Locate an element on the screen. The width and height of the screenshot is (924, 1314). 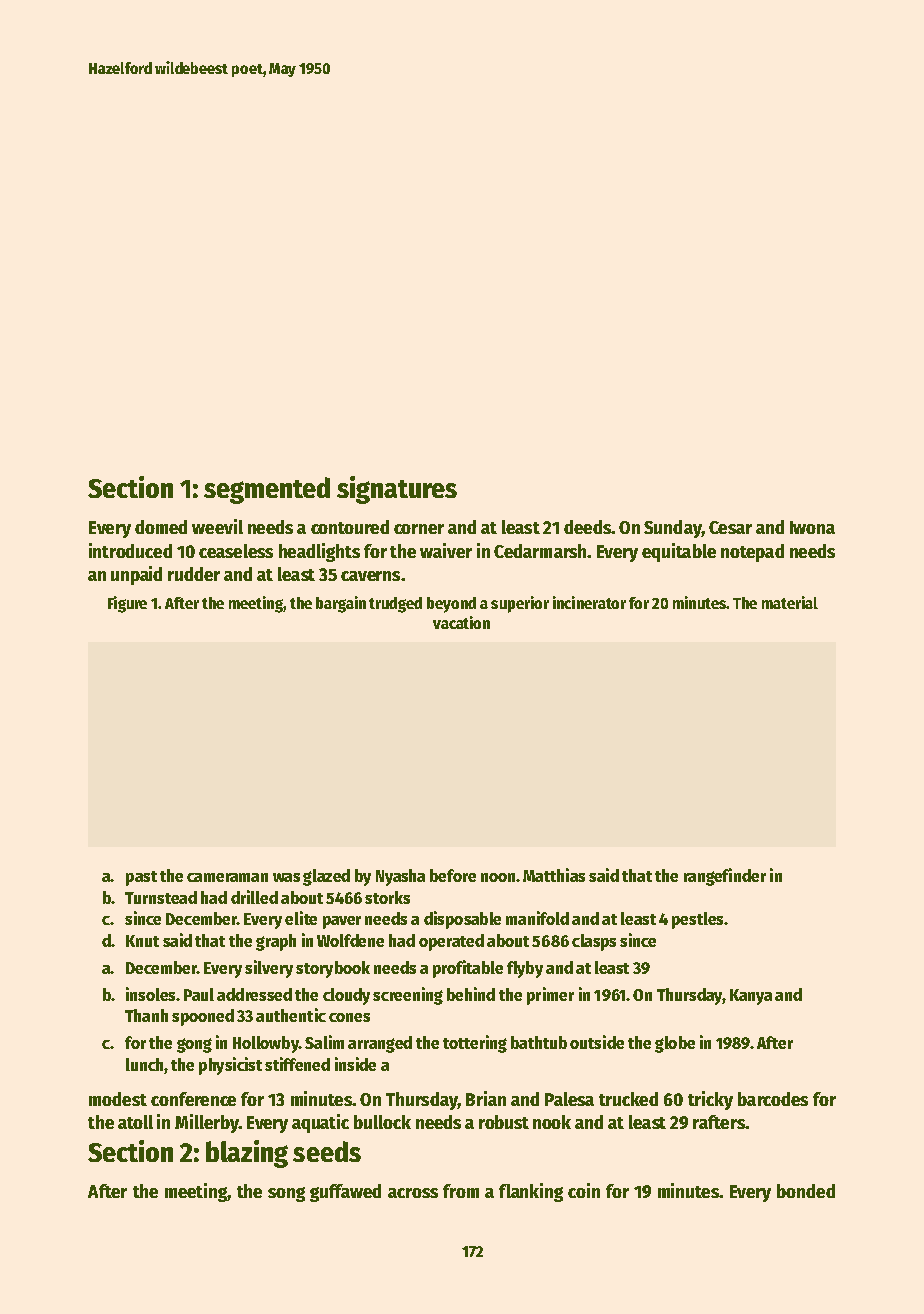
song is located at coordinates (286, 1194).
